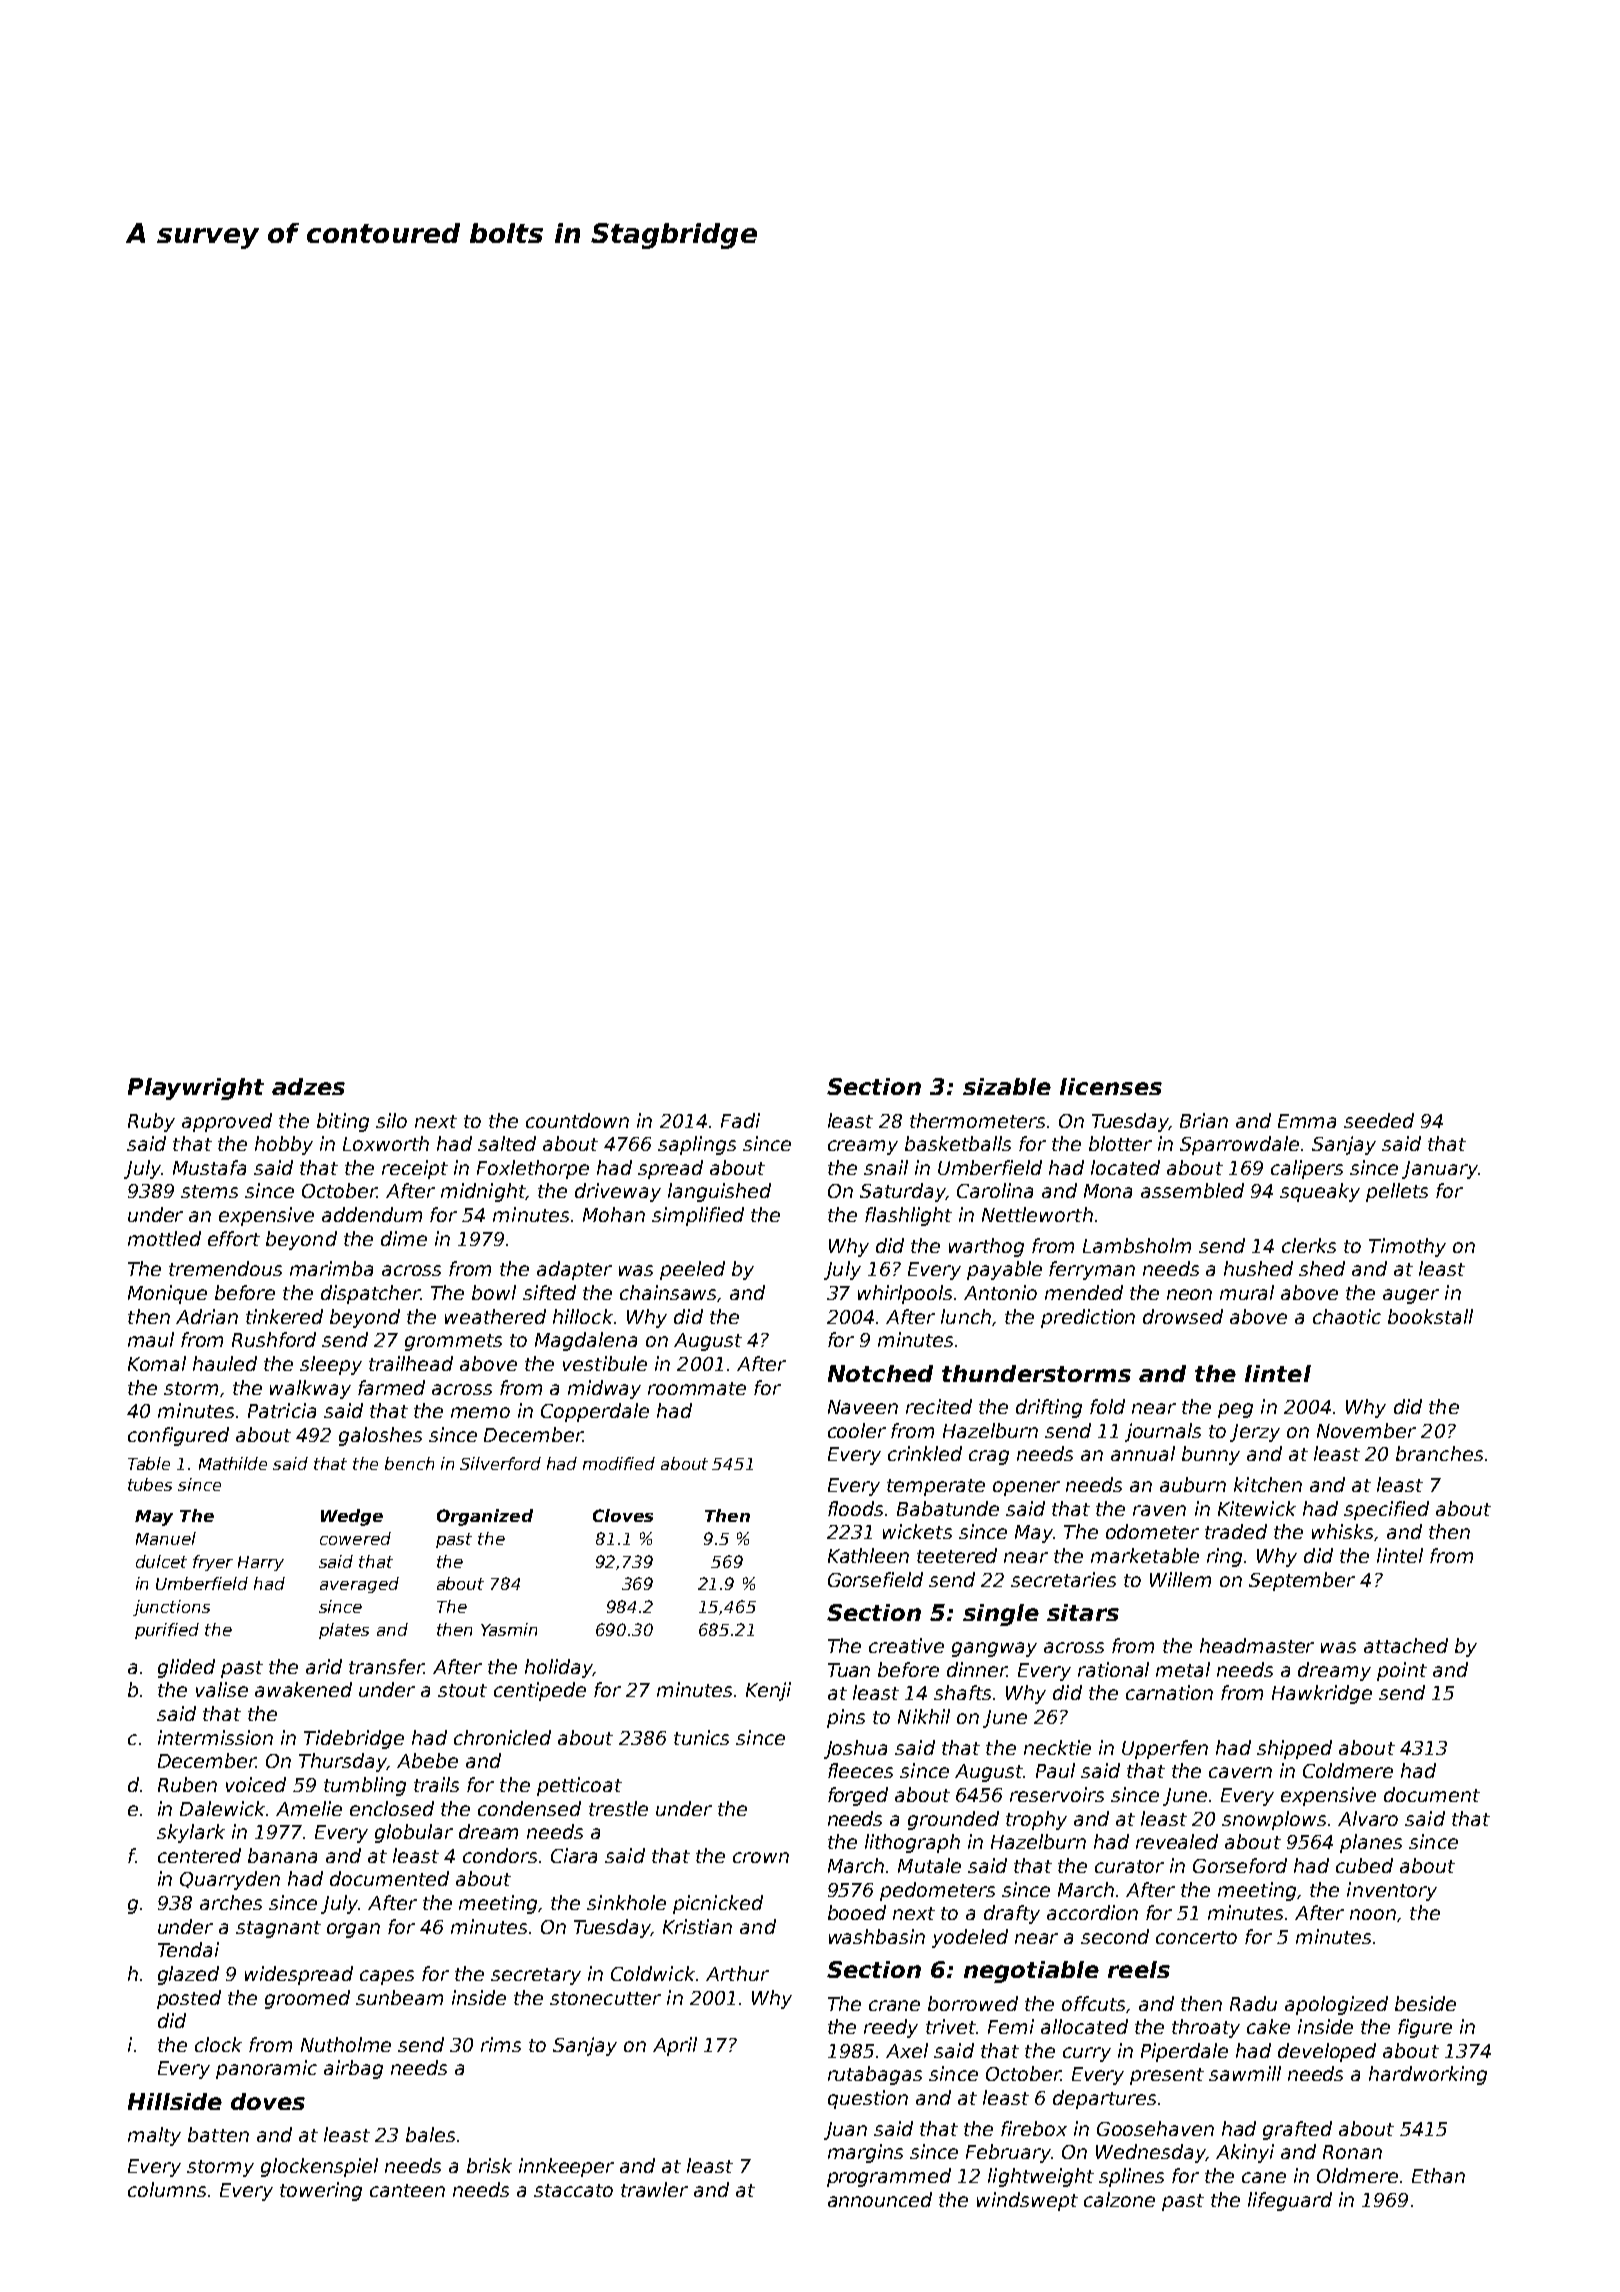  Describe the element at coordinates (623, 1515) in the page. I see `Cloves` at that location.
